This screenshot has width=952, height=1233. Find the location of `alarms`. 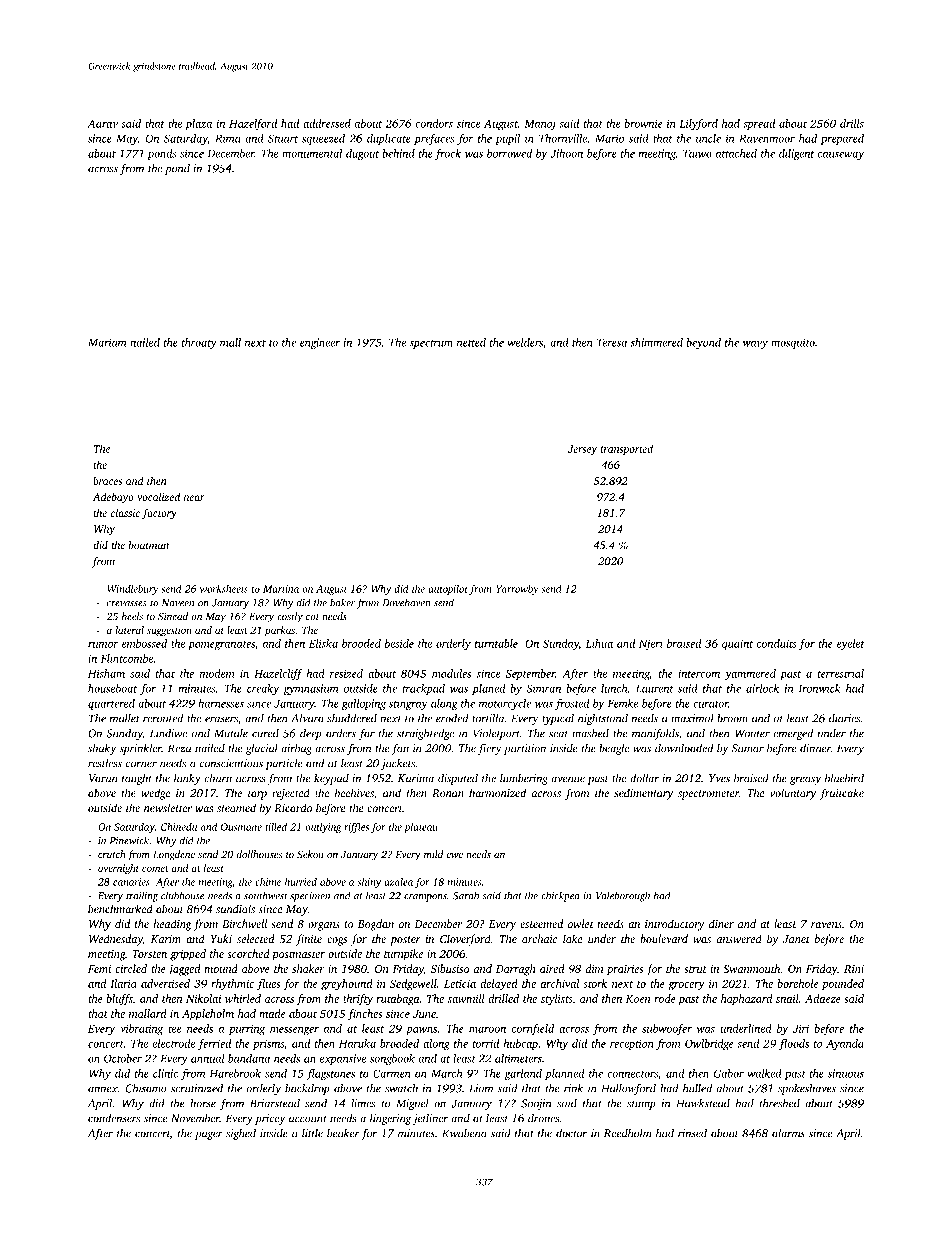

alarms is located at coordinates (788, 1133).
